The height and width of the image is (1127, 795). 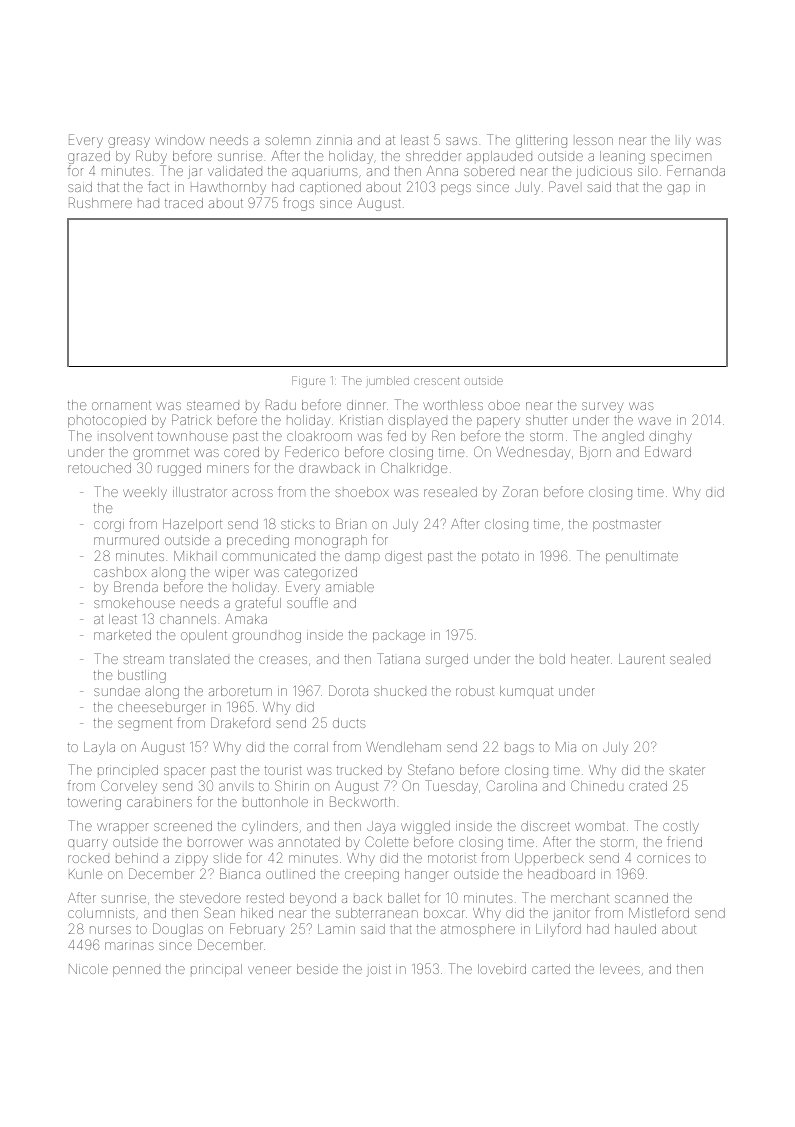 What do you see at coordinates (159, 803) in the image?
I see `carabiners` at bounding box center [159, 803].
